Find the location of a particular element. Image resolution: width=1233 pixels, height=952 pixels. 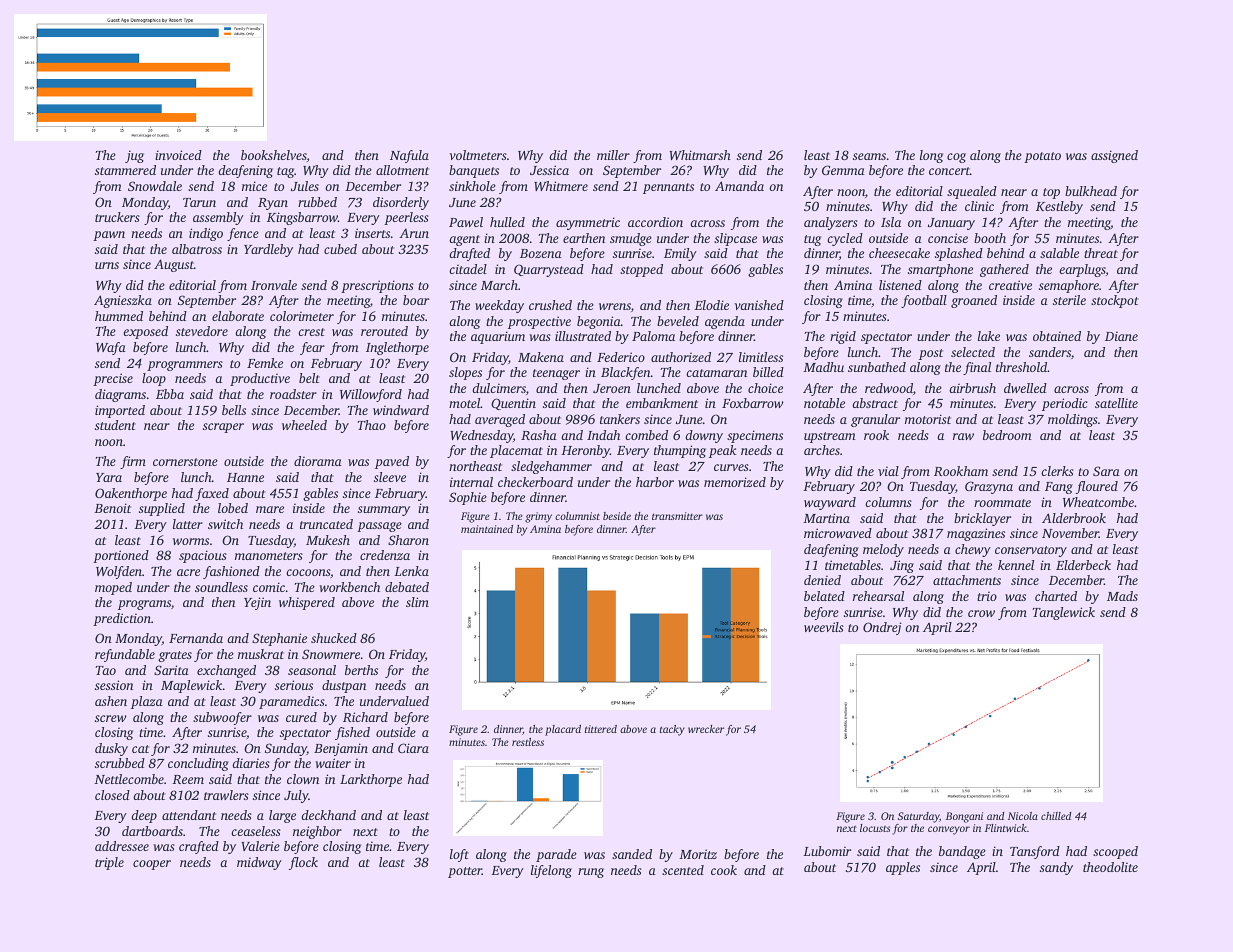

Tao is located at coordinates (105, 670).
